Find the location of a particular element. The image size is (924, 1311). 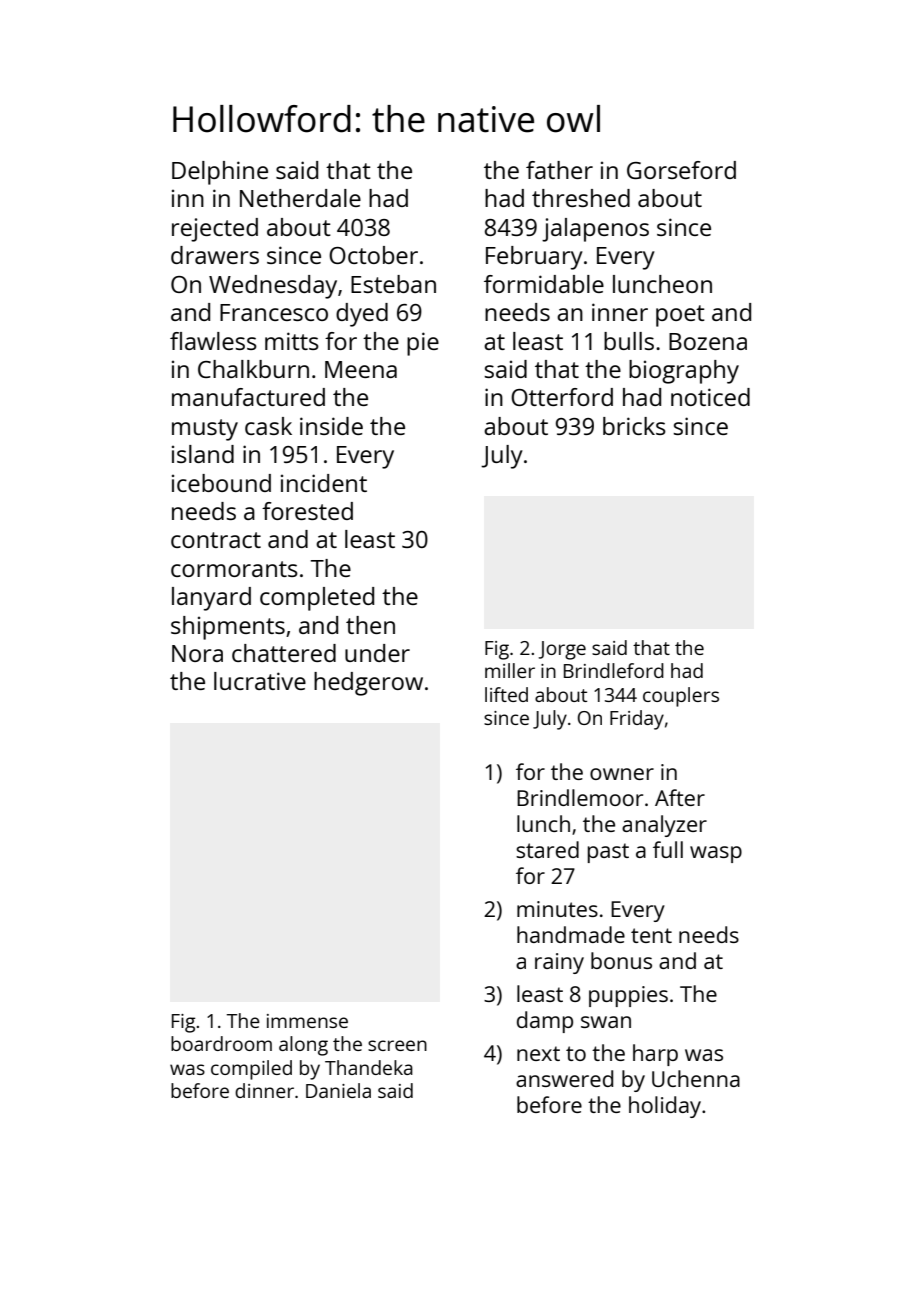

lanyard is located at coordinates (211, 599).
